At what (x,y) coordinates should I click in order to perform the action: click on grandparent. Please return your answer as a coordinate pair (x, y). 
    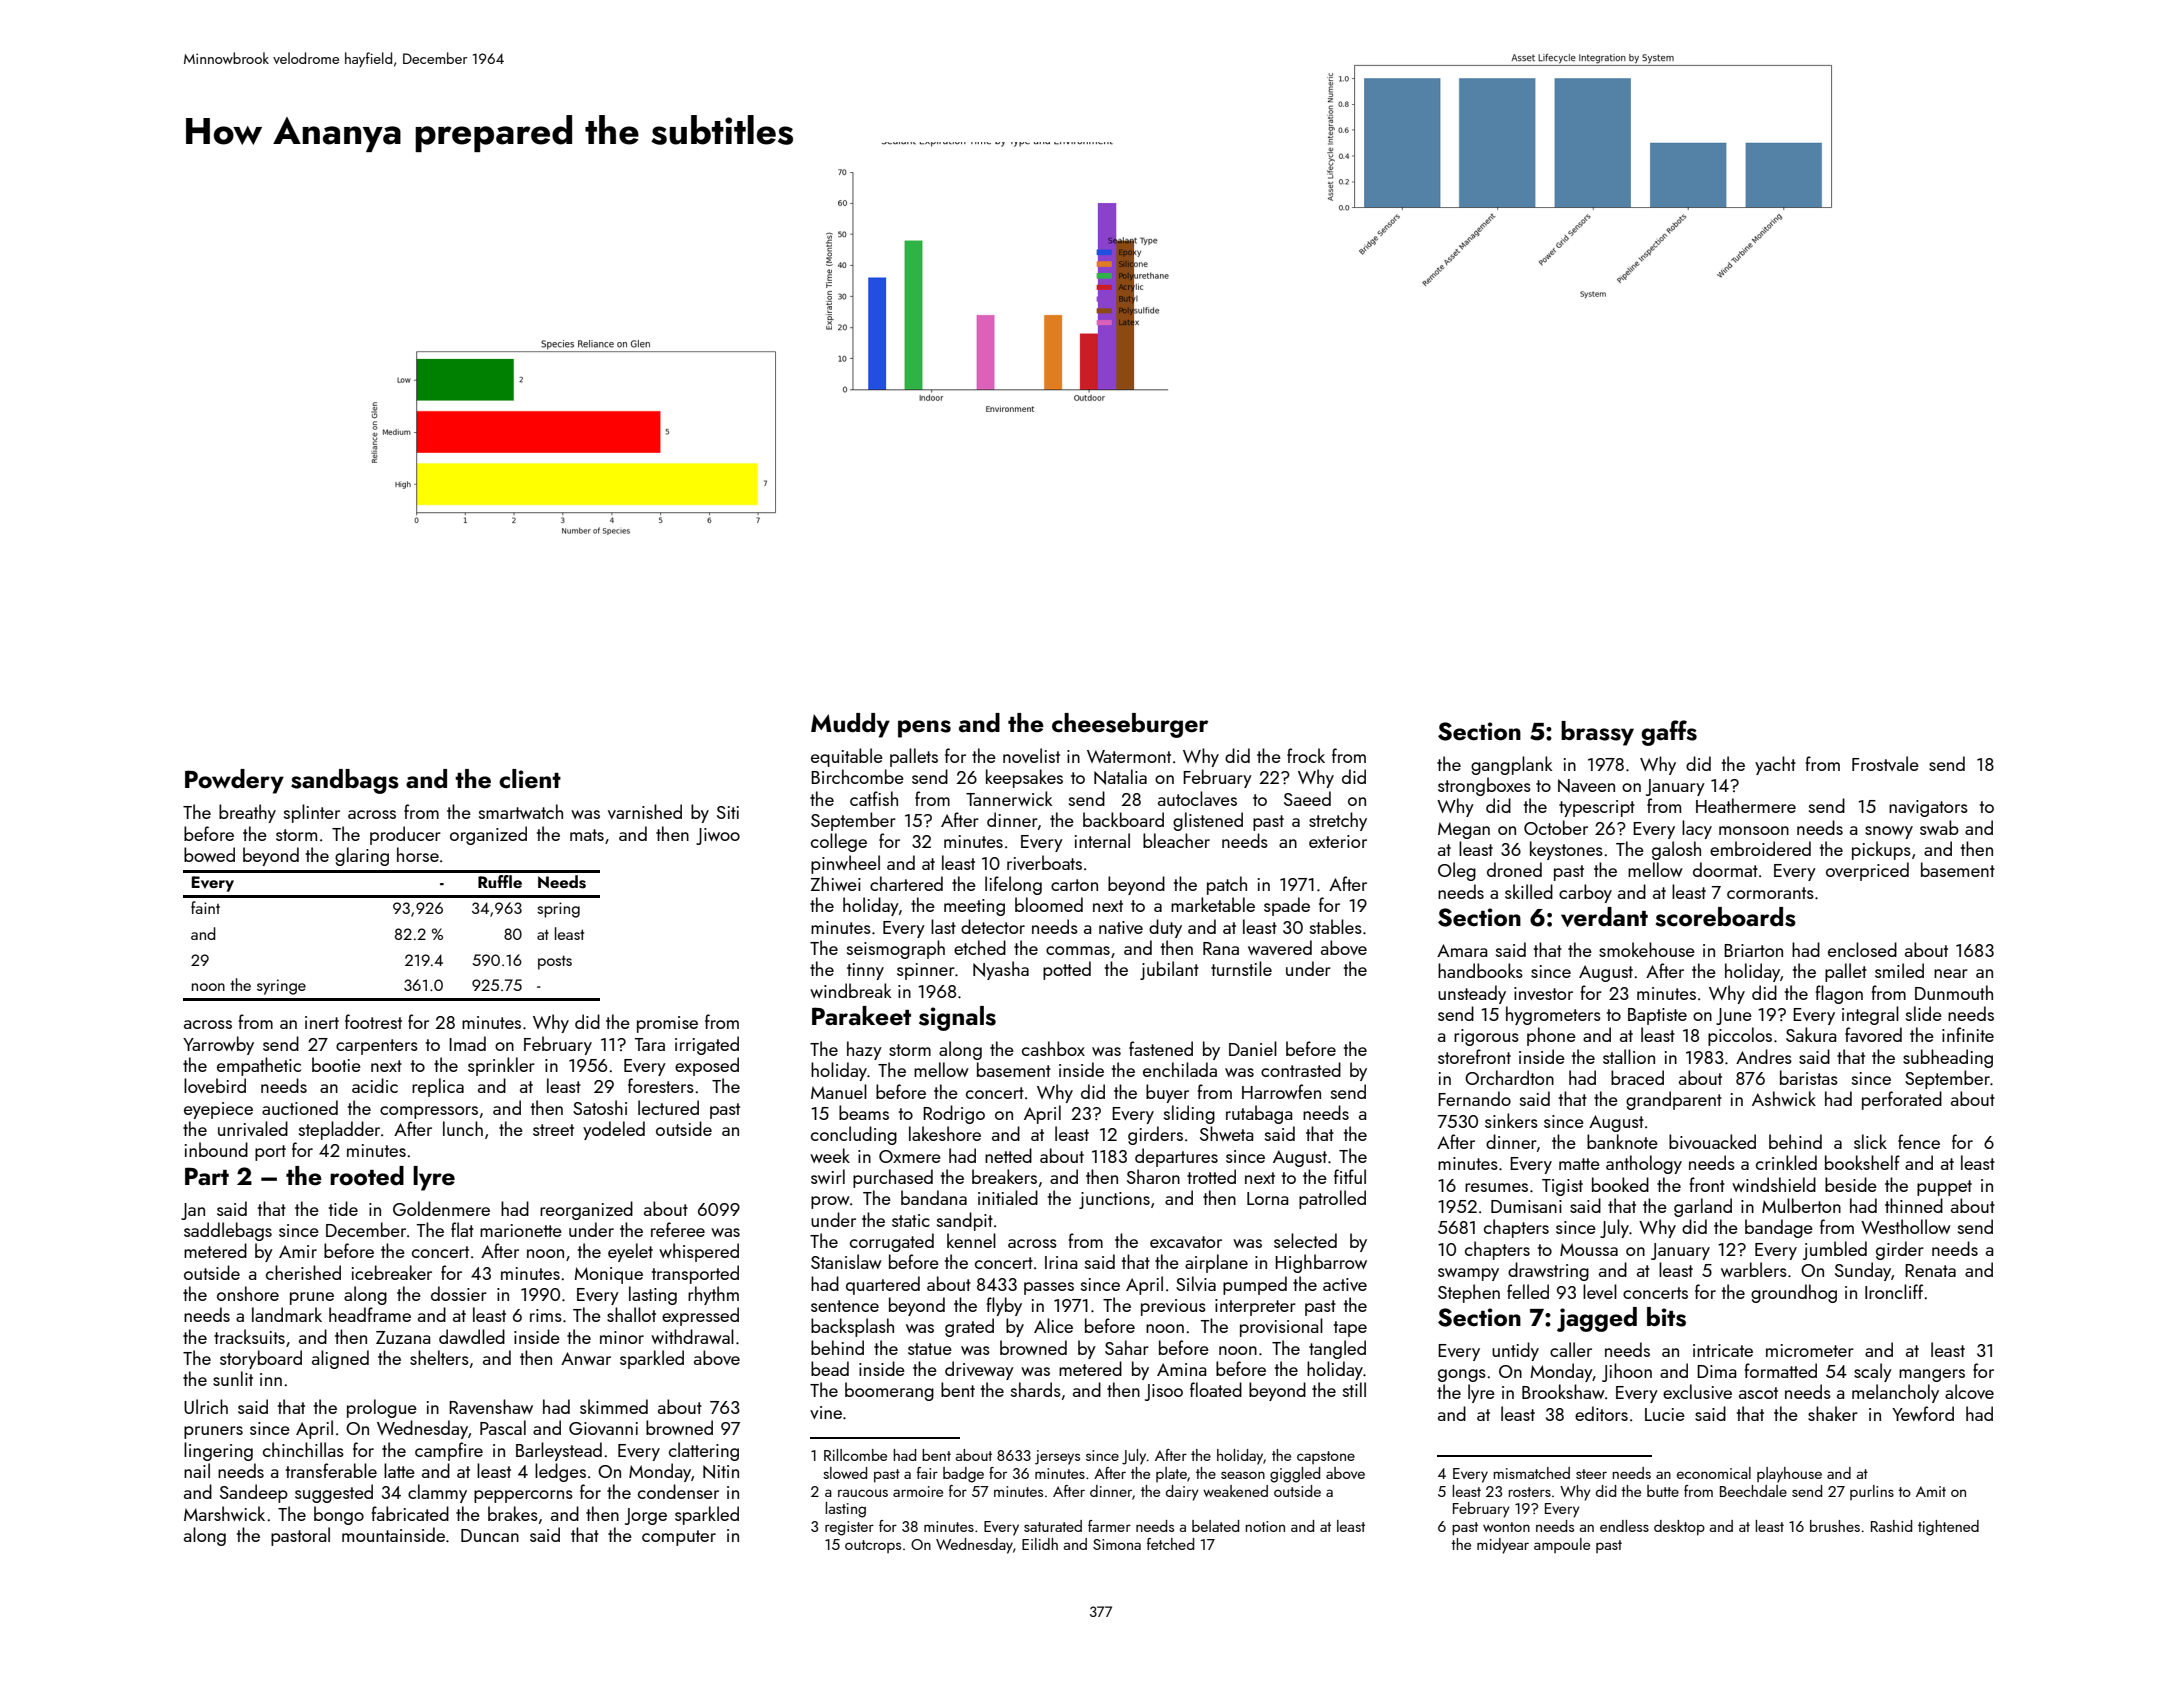
    Looking at the image, I should click on (1674, 1100).
